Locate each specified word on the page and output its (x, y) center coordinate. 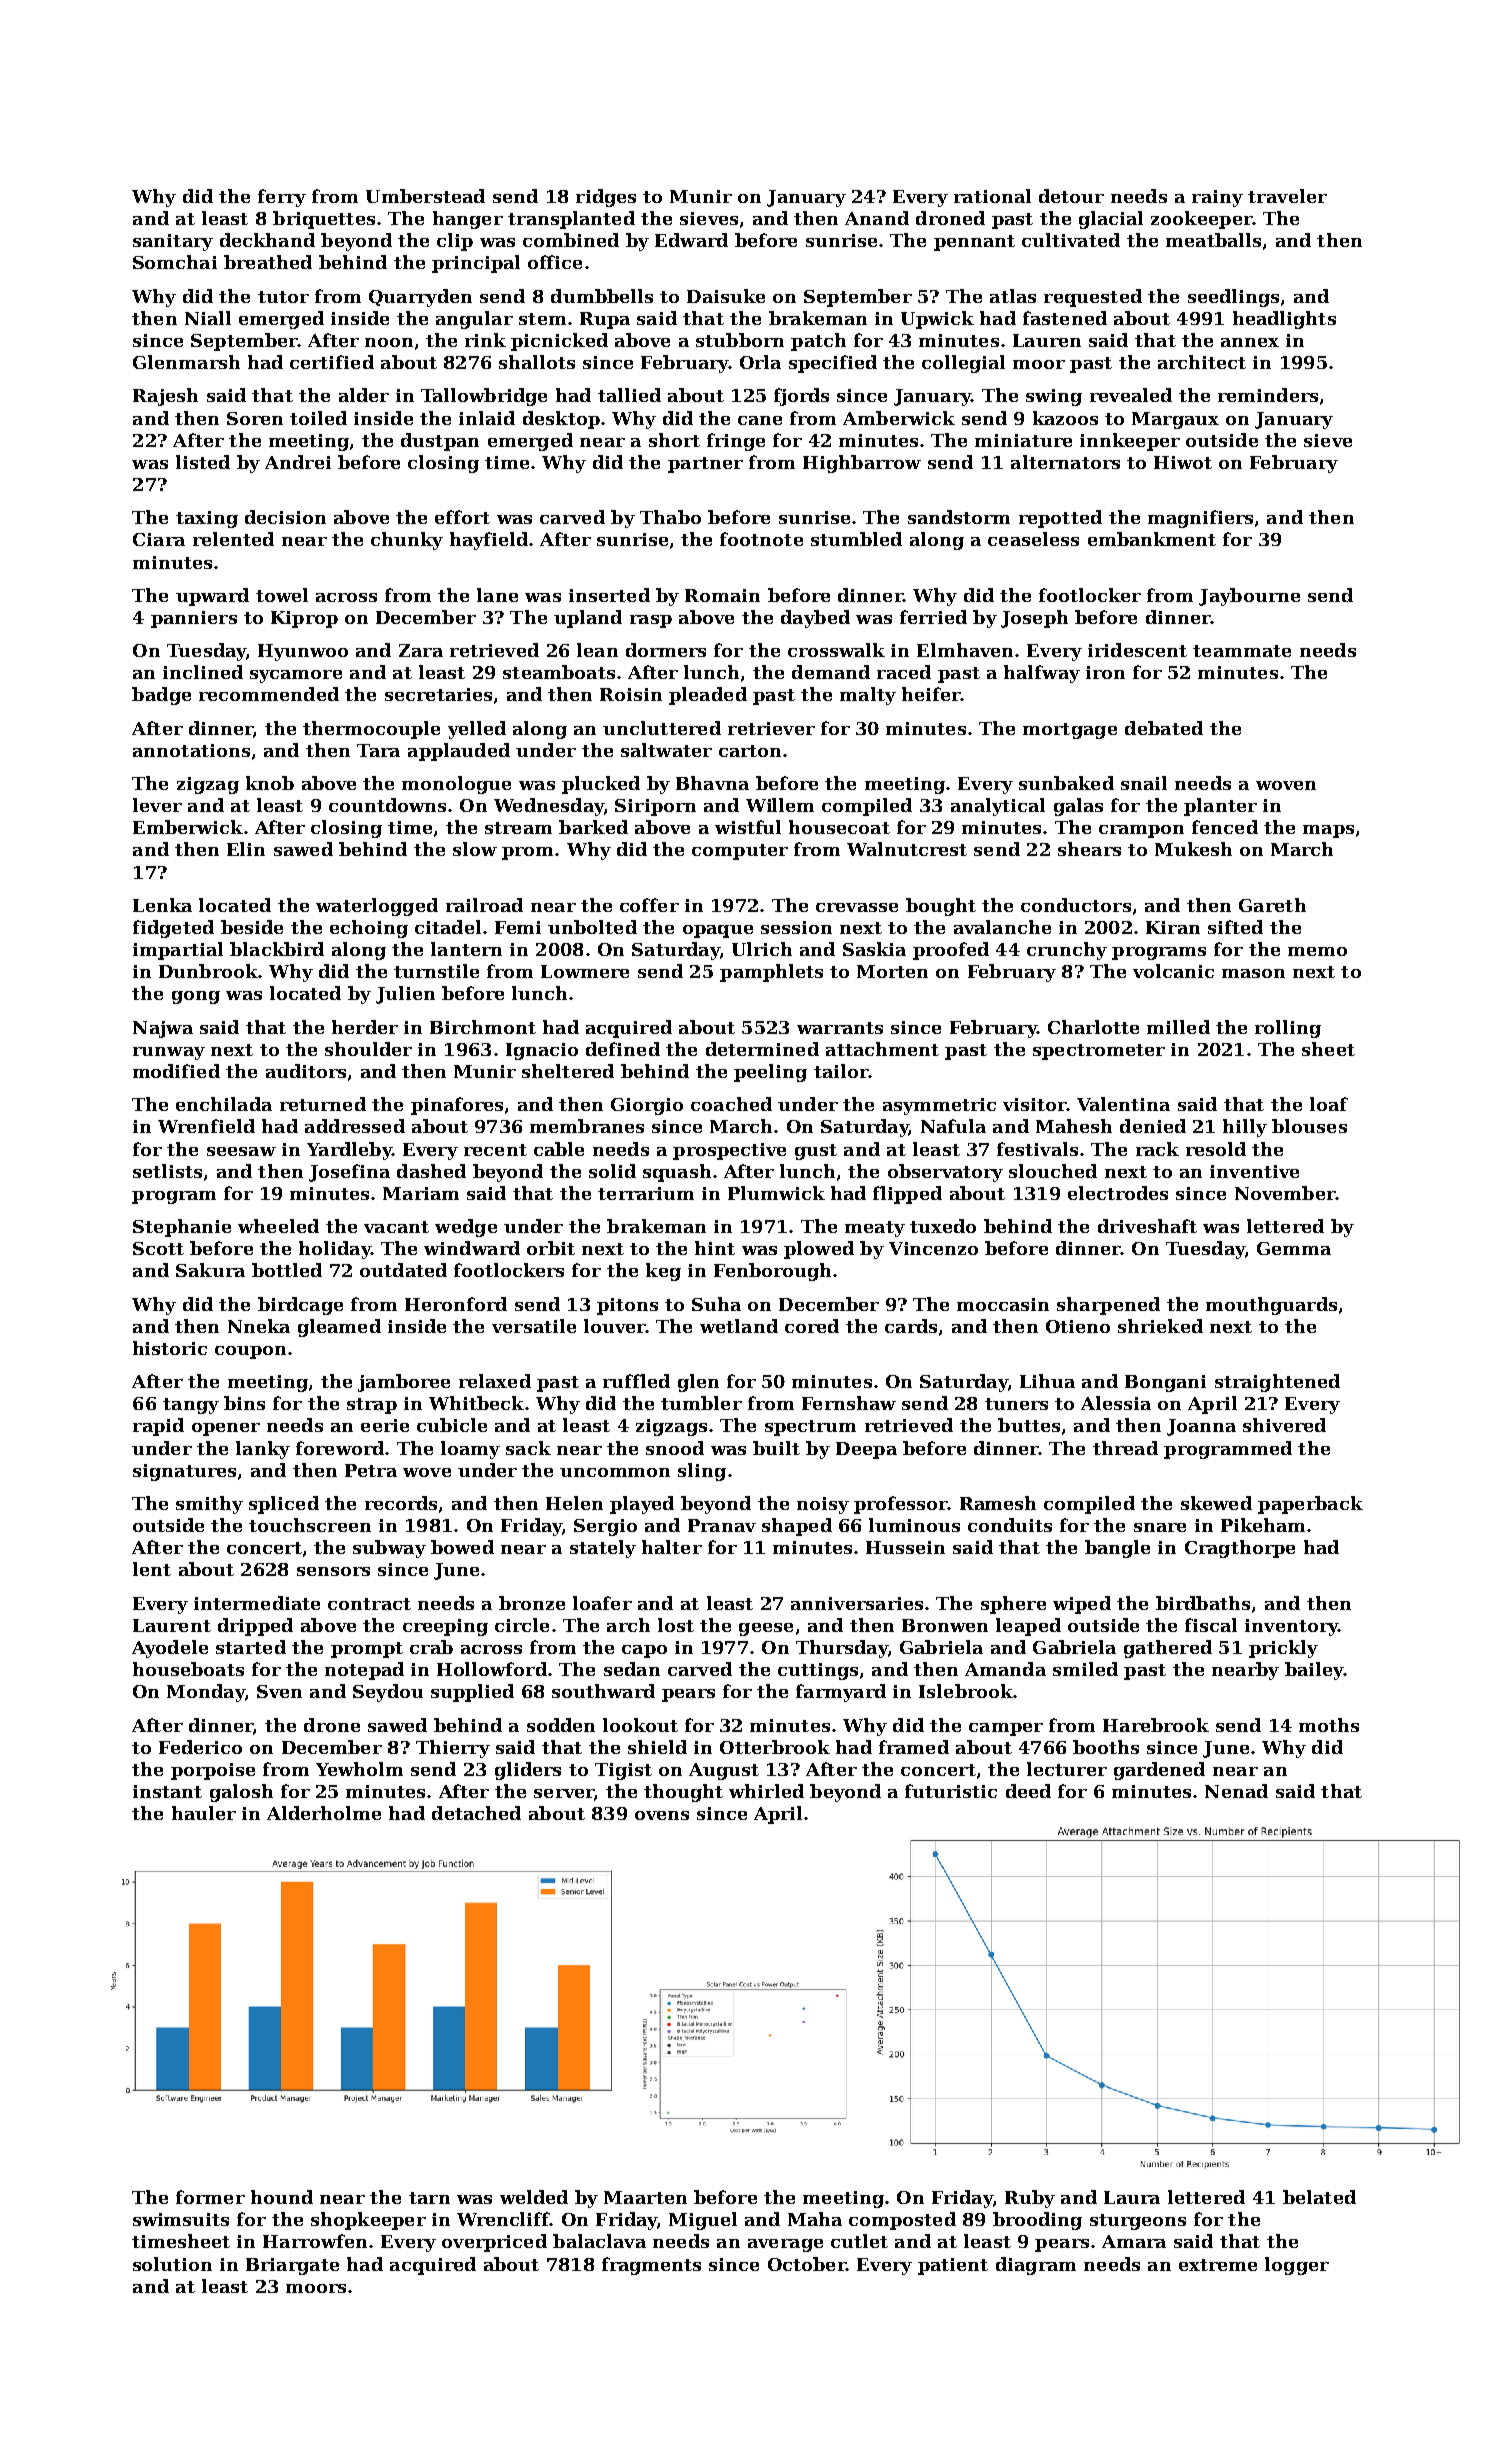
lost (676, 1625)
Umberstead (425, 196)
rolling (1288, 1029)
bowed (462, 1547)
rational (992, 196)
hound (282, 2197)
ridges (606, 198)
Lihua (1047, 1381)
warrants (840, 1028)
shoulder (368, 1049)
